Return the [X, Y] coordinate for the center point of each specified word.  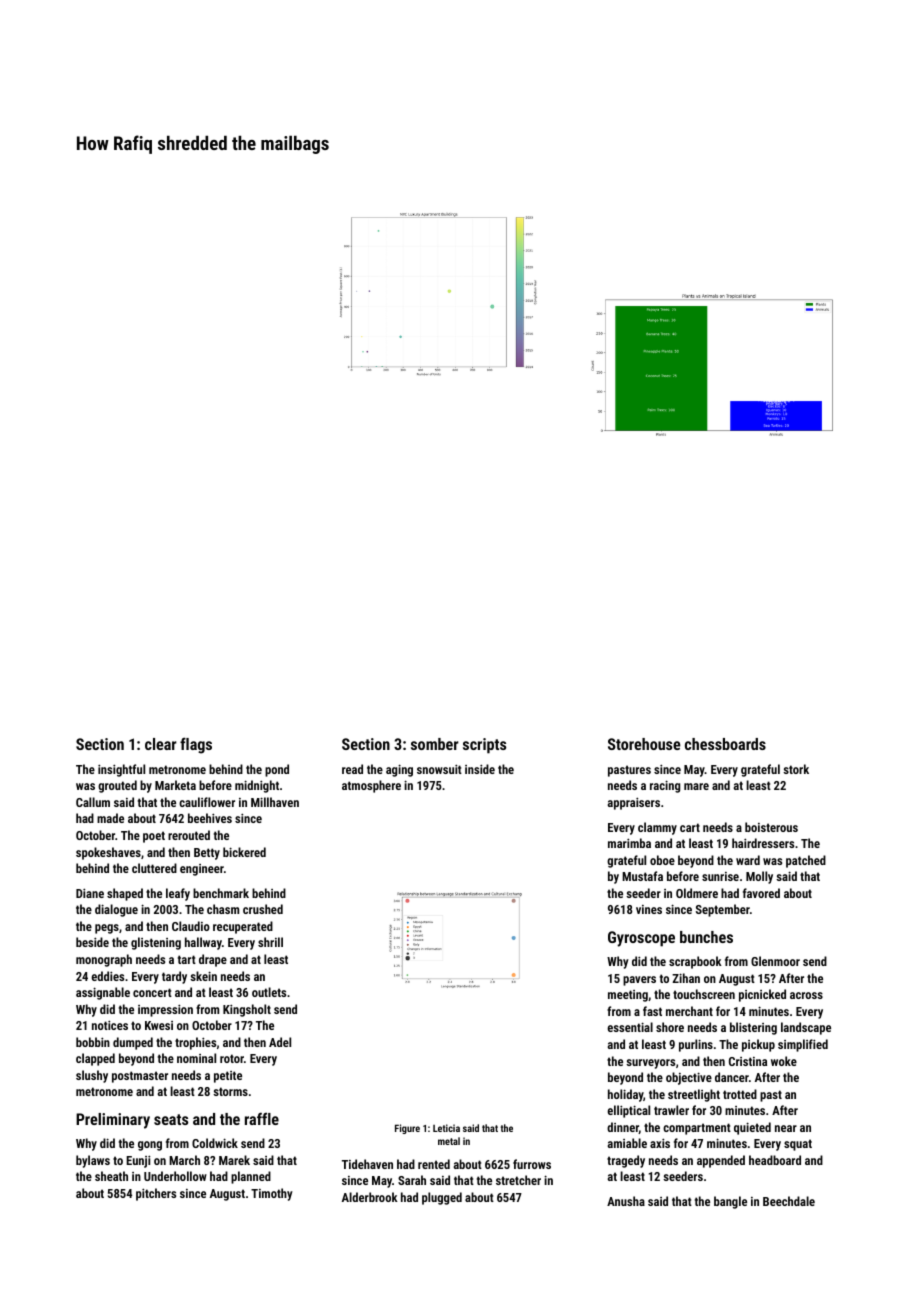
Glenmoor [775, 961]
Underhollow [175, 1176]
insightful [121, 770]
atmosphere [371, 786]
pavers [639, 981]
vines [649, 909]
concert [152, 992]
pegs [107, 929]
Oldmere [697, 893]
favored [761, 893]
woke [784, 1061]
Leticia [446, 1128]
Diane [90, 893]
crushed [263, 909]
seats [171, 1119]
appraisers [634, 803]
